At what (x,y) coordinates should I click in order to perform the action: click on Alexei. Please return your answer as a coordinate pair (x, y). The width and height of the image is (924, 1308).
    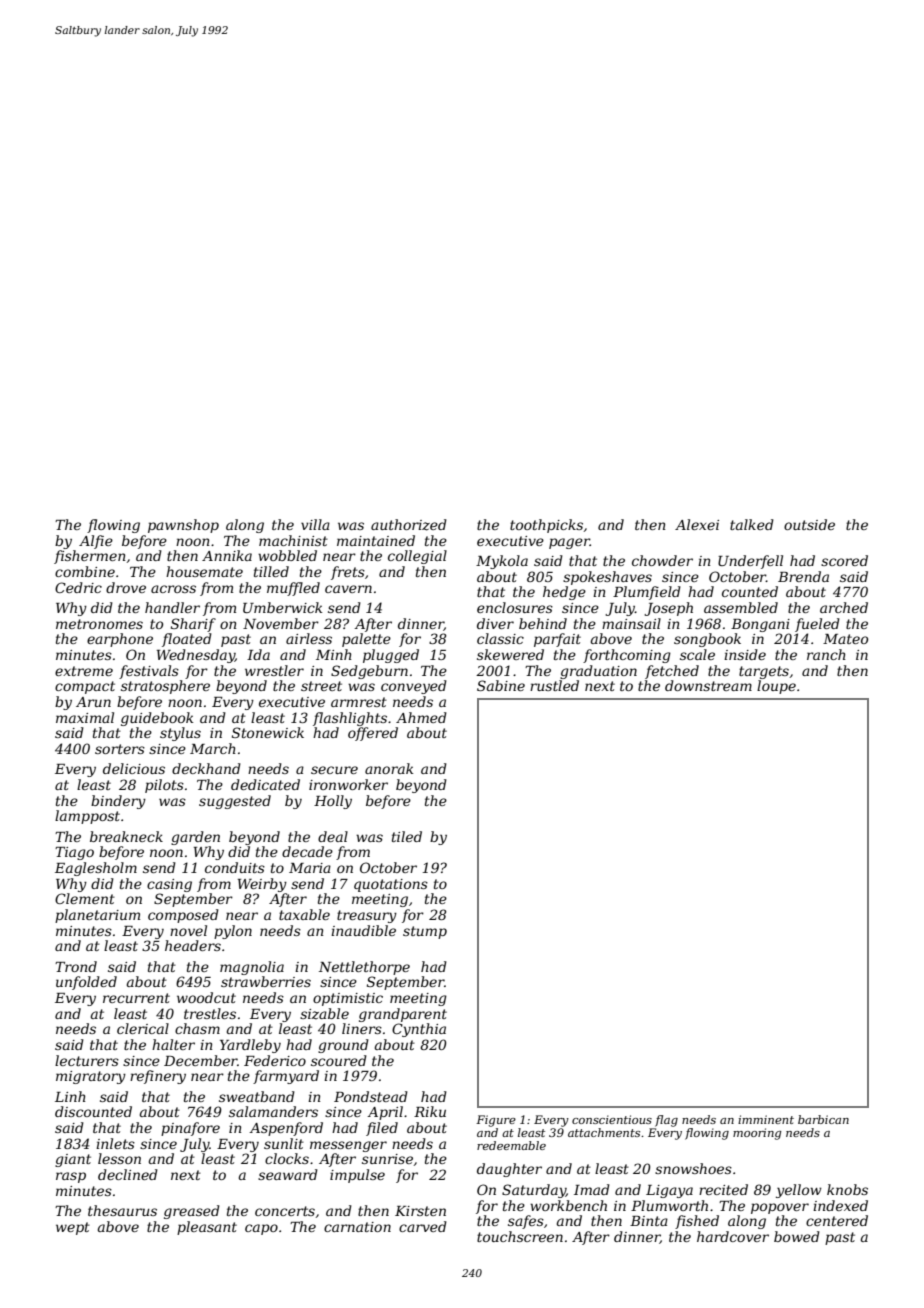
    Looking at the image, I should click on (697, 524).
